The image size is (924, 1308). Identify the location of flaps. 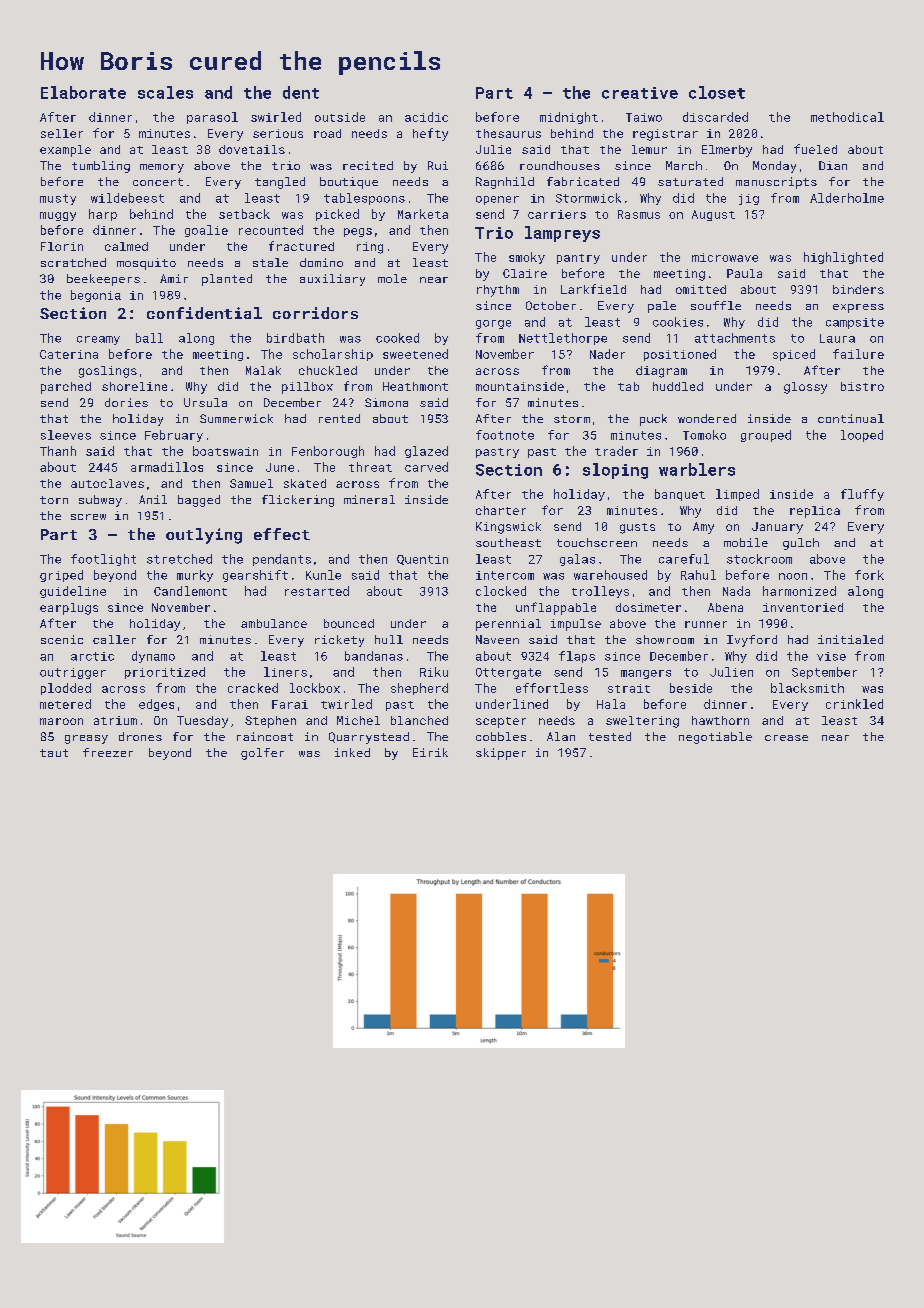
(577, 657).
